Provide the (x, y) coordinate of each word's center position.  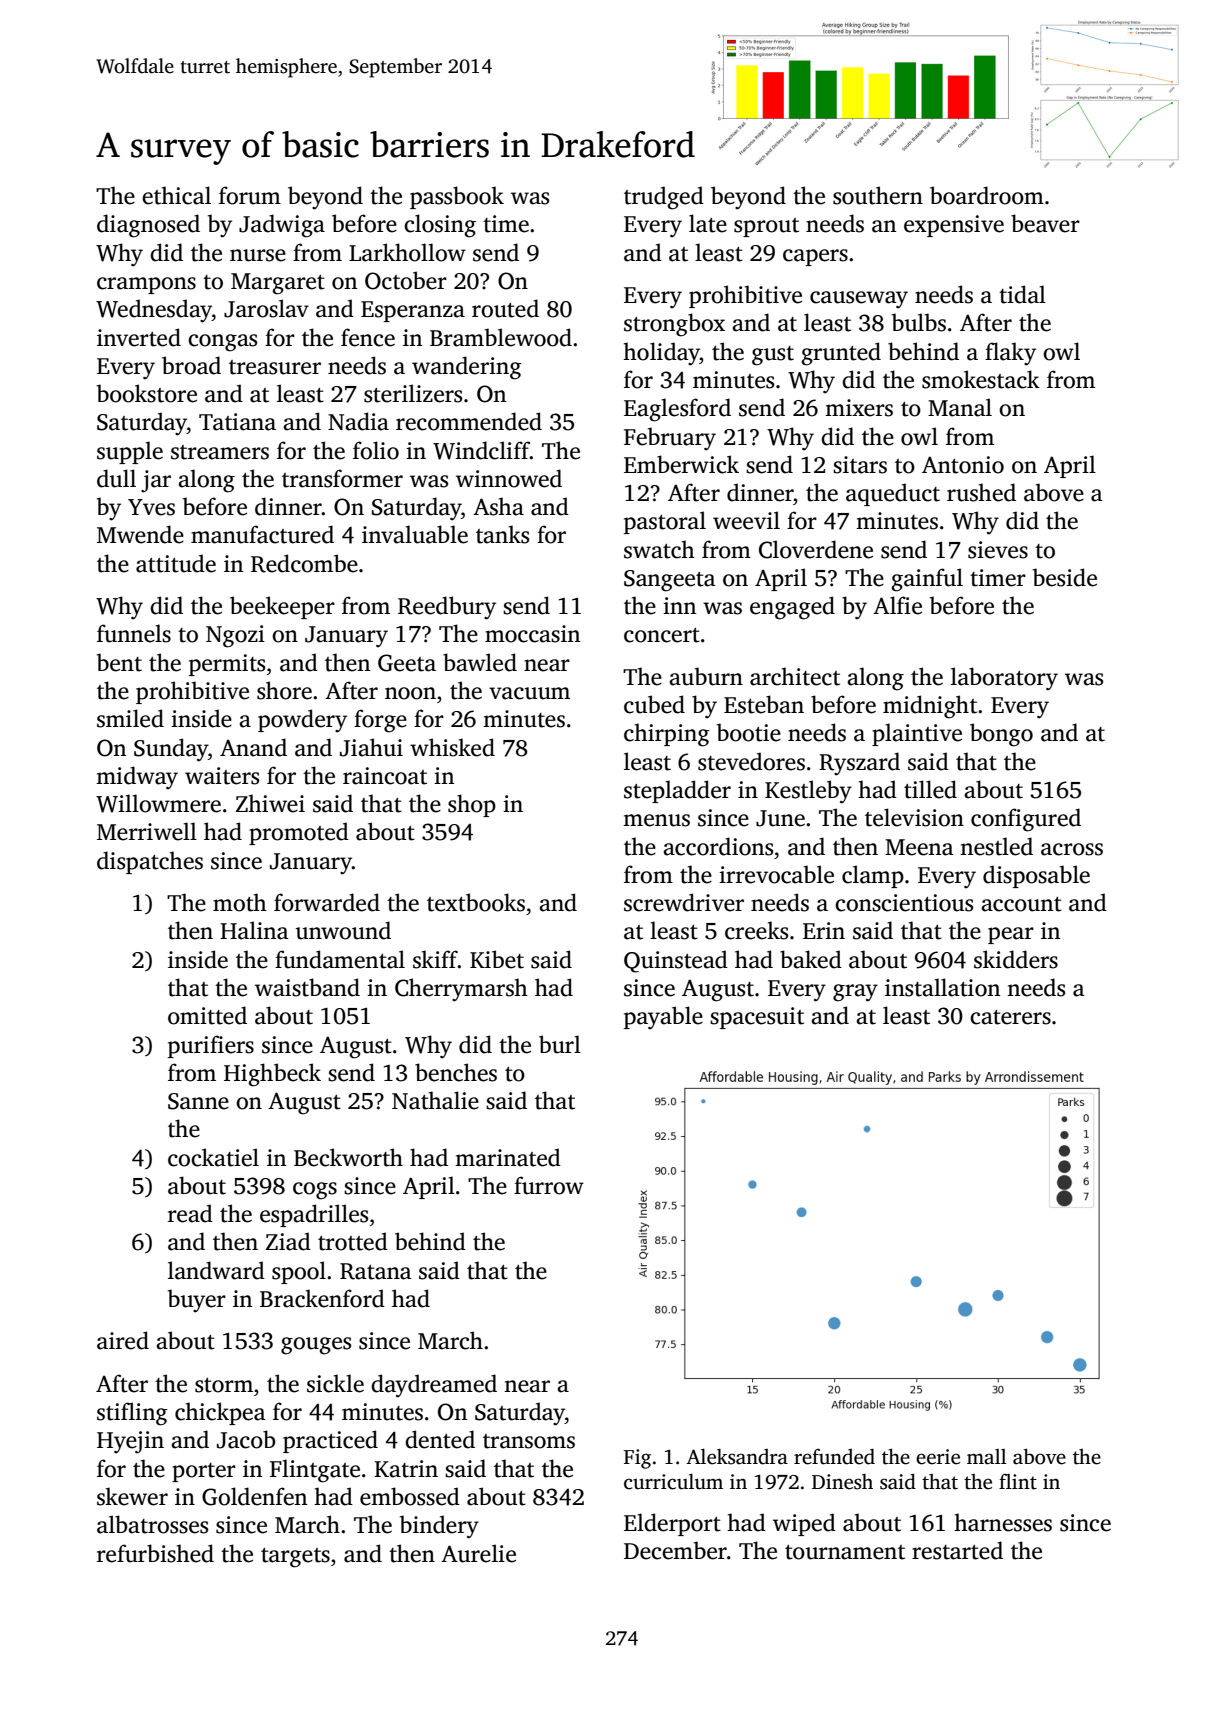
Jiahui (371, 747)
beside (1065, 577)
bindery (439, 1527)
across (1072, 849)
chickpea (220, 1413)
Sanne (198, 1101)
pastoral (665, 522)
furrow (549, 1185)
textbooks (476, 902)
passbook (457, 197)
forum (250, 195)
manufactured (262, 534)
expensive (954, 226)
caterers (1010, 1017)
